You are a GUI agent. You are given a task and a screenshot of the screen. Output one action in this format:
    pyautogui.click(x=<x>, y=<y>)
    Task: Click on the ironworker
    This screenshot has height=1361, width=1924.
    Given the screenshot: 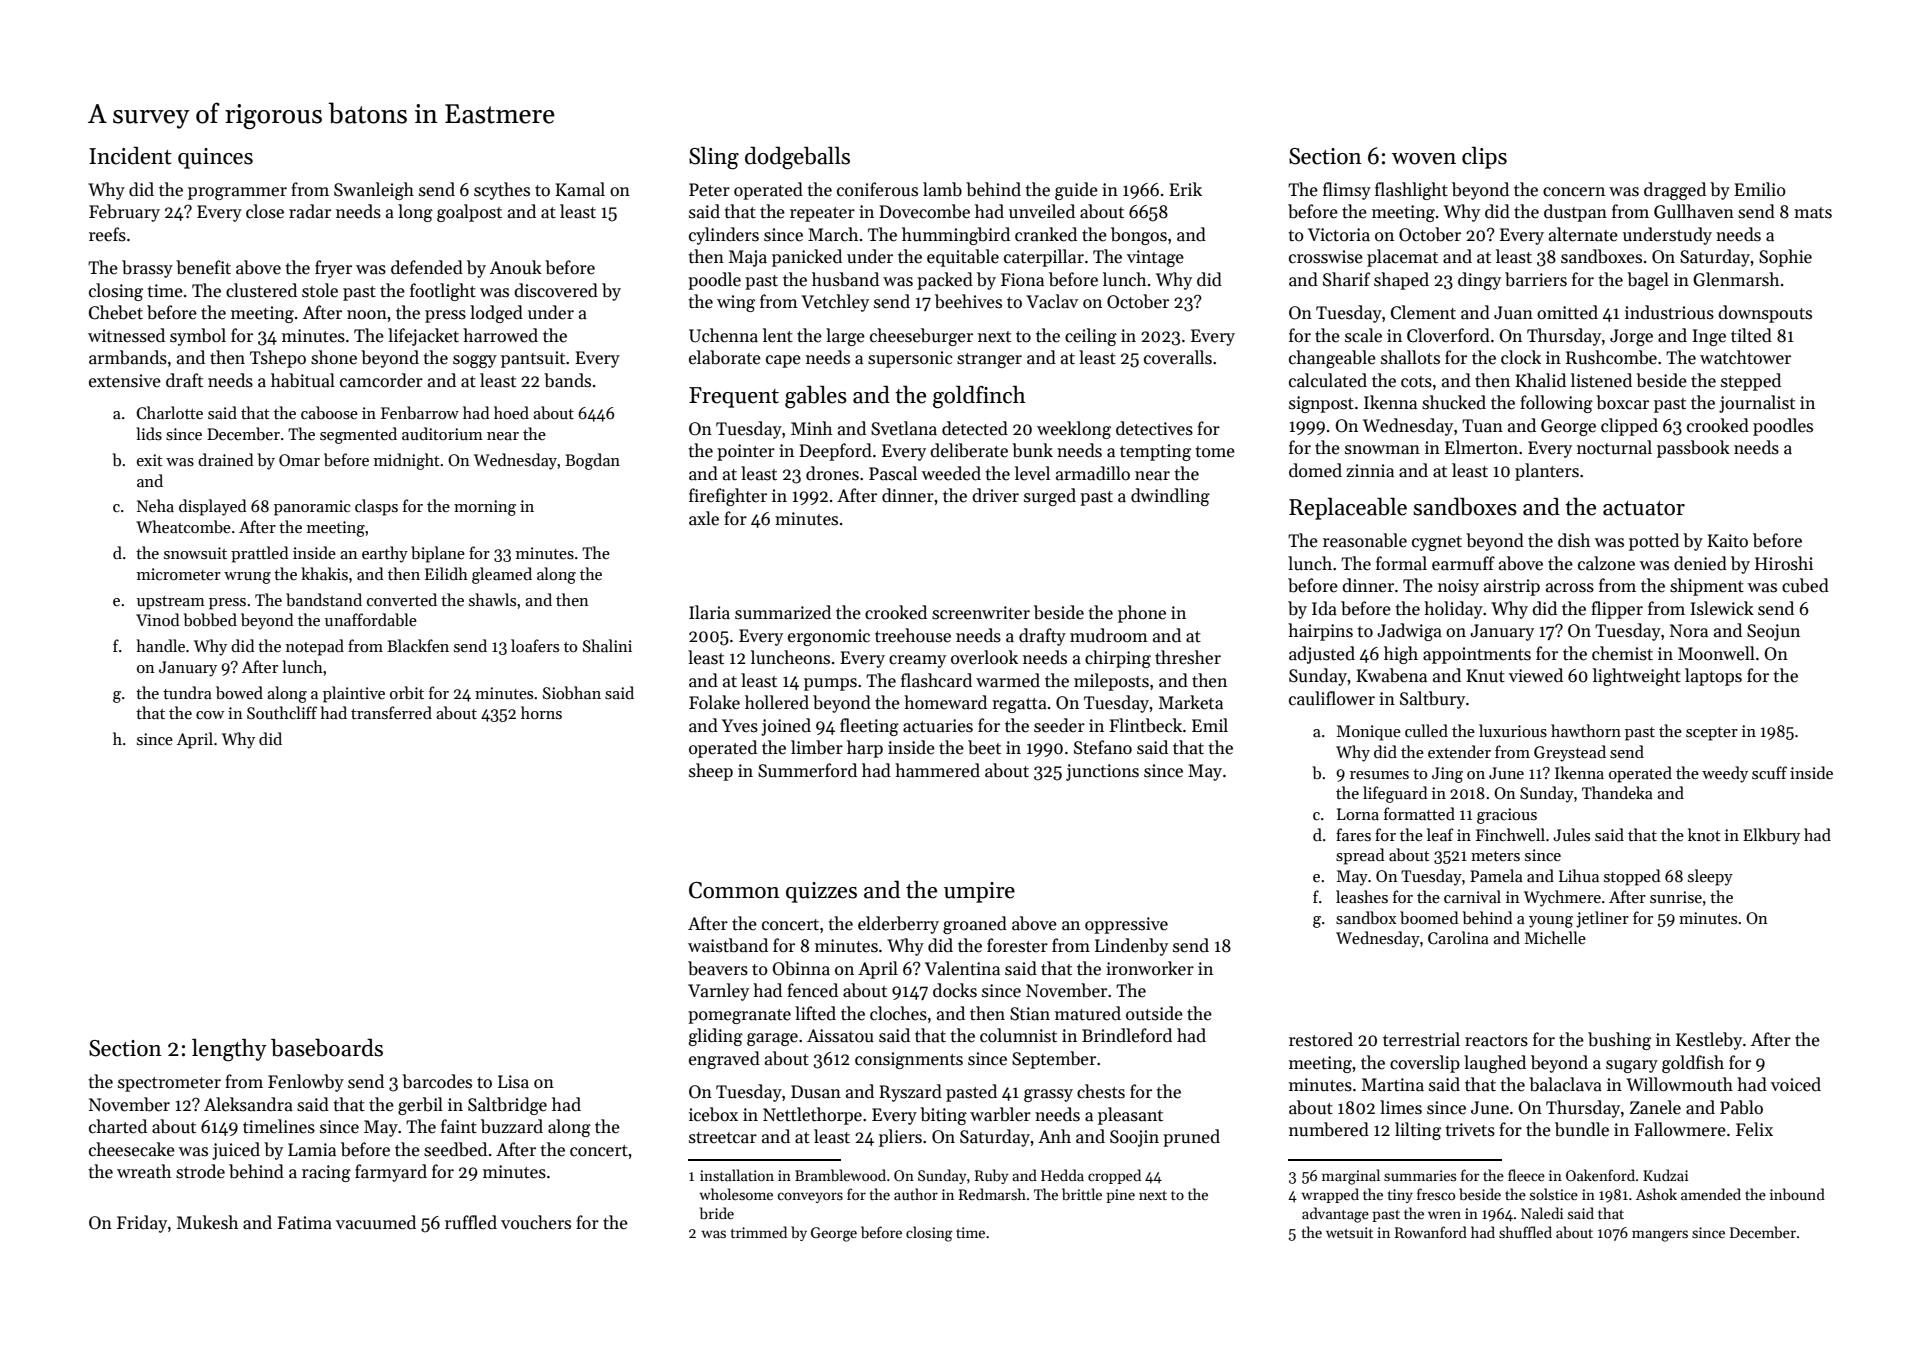 What is the action you would take?
    pyautogui.click(x=1150, y=968)
